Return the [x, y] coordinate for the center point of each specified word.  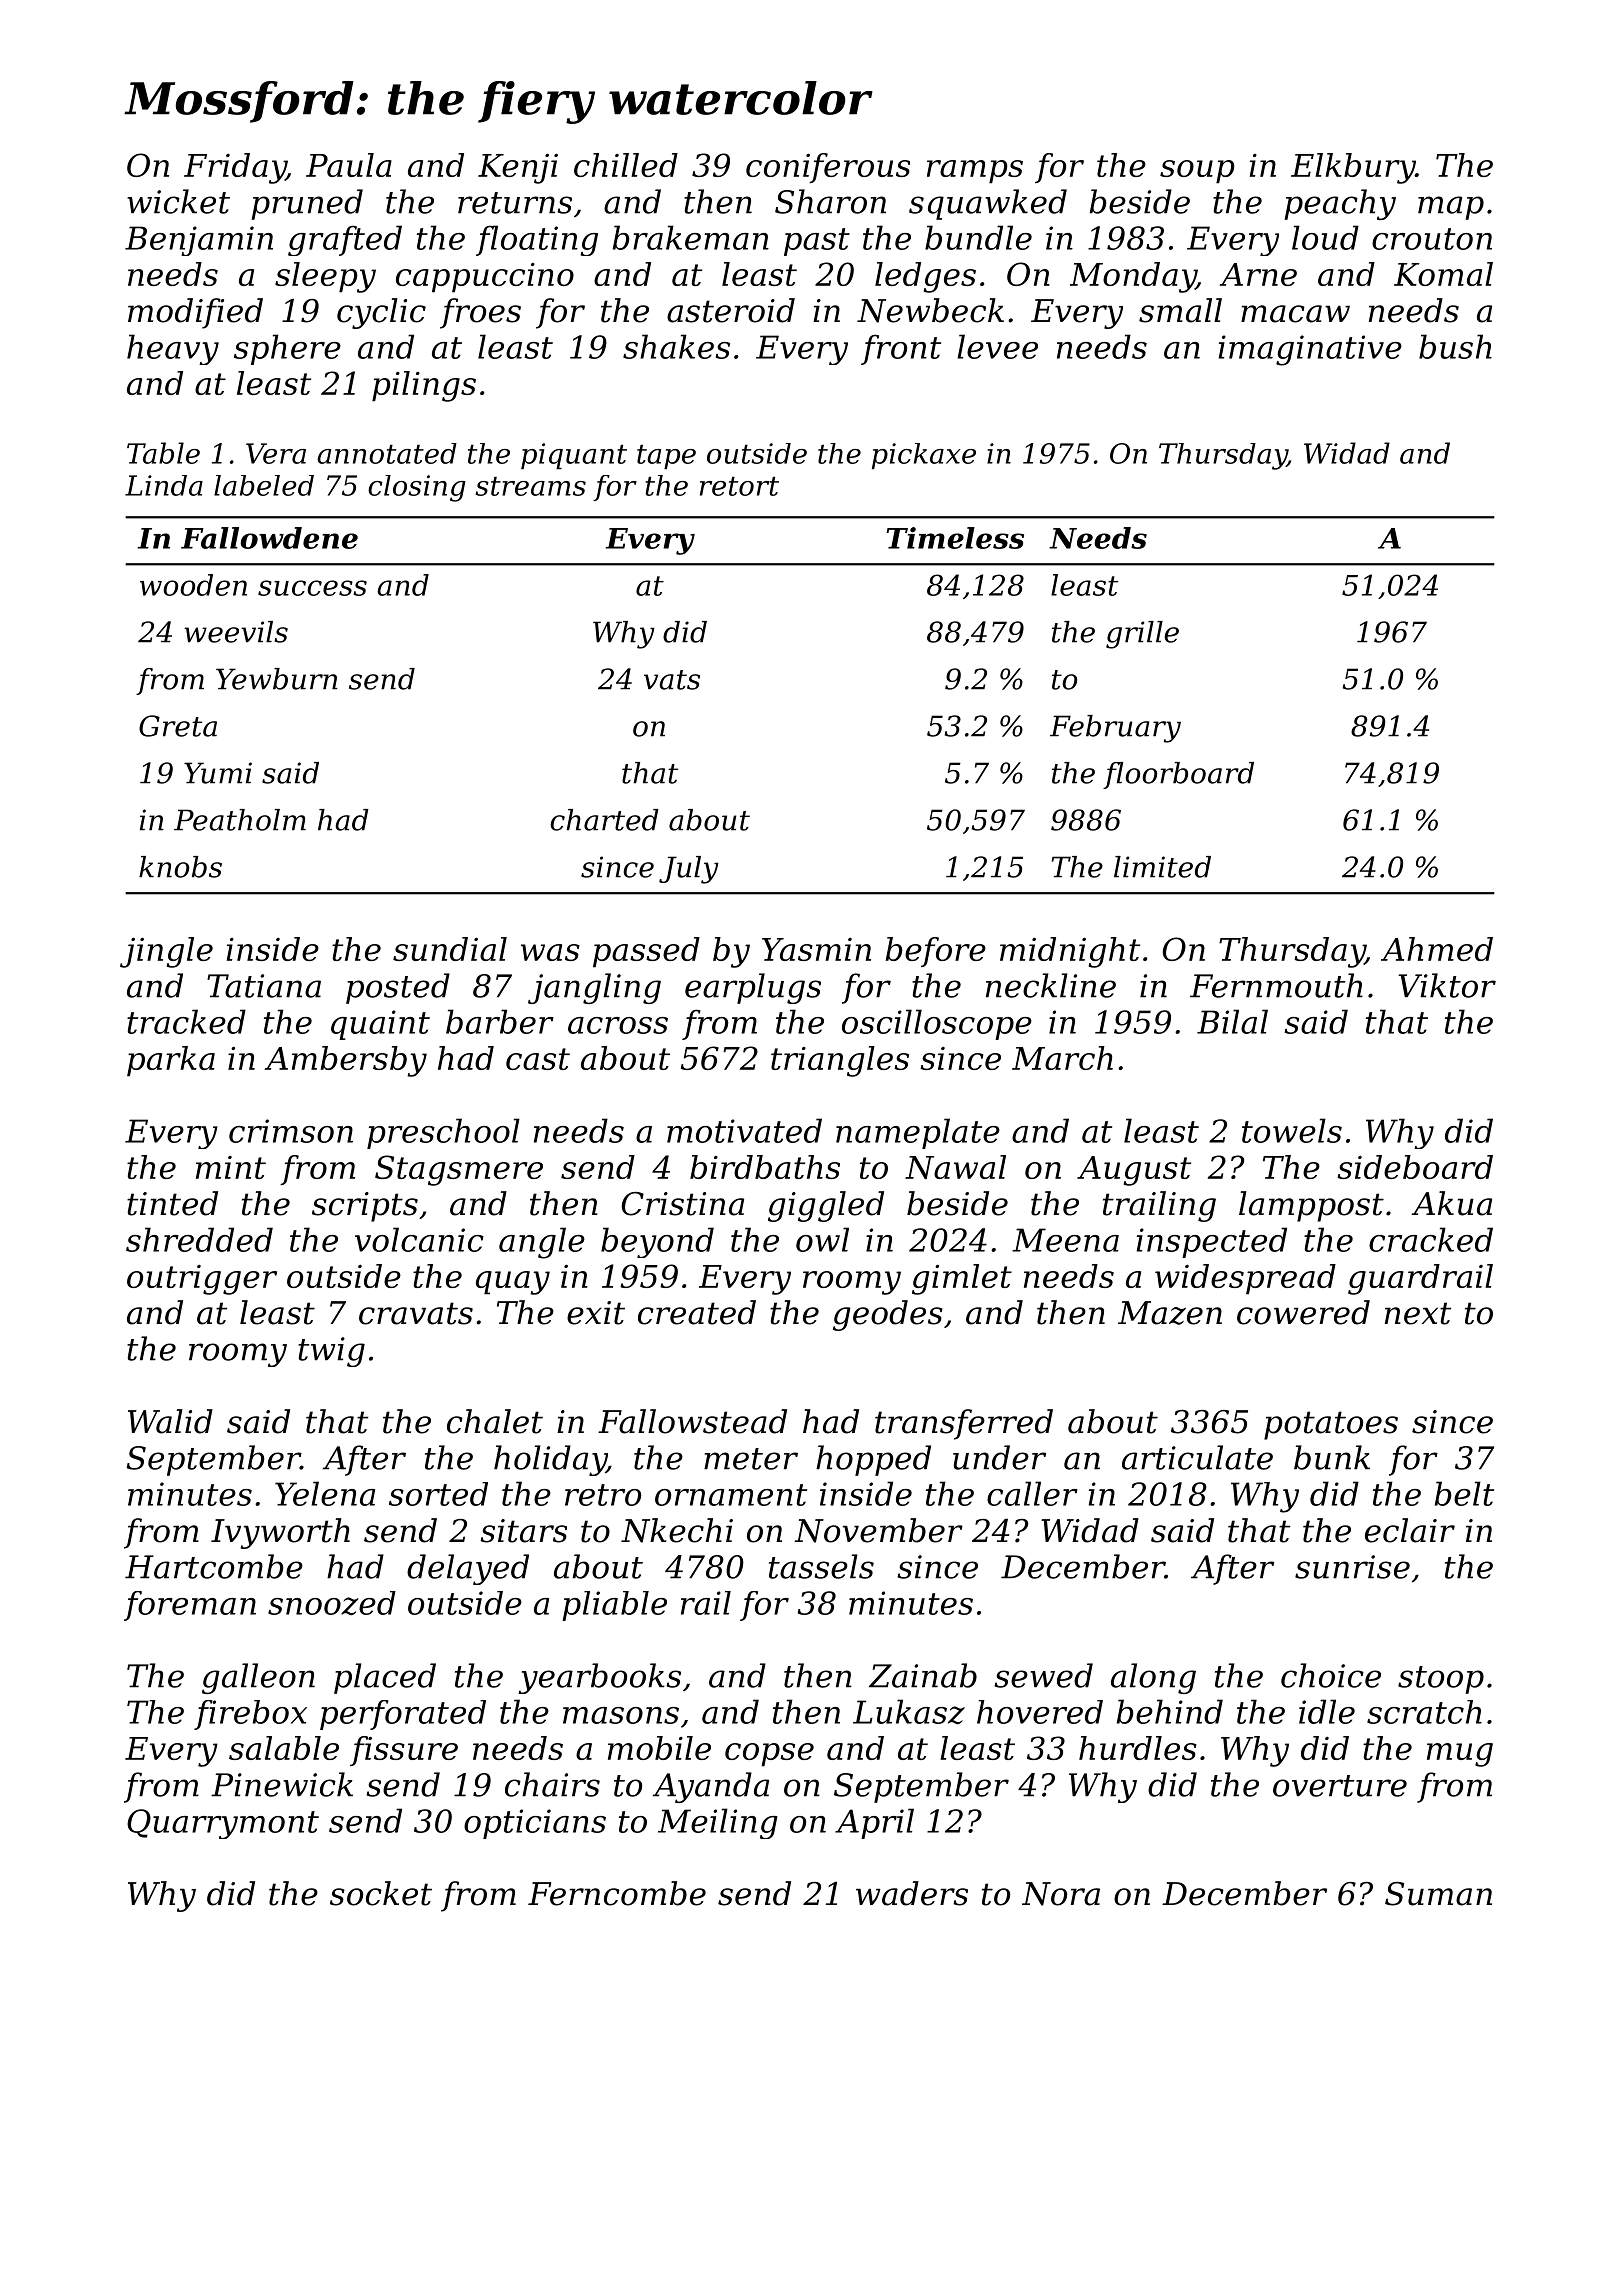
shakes [676, 346]
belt [1464, 1493]
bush [1455, 346]
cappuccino [485, 278]
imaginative [1310, 350]
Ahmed [1437, 949]
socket [381, 1893]
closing [417, 488]
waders [912, 1893]
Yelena [325, 1493]
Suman [1438, 1894]
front [901, 349]
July [689, 870]
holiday [550, 1460]
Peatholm [240, 820]
